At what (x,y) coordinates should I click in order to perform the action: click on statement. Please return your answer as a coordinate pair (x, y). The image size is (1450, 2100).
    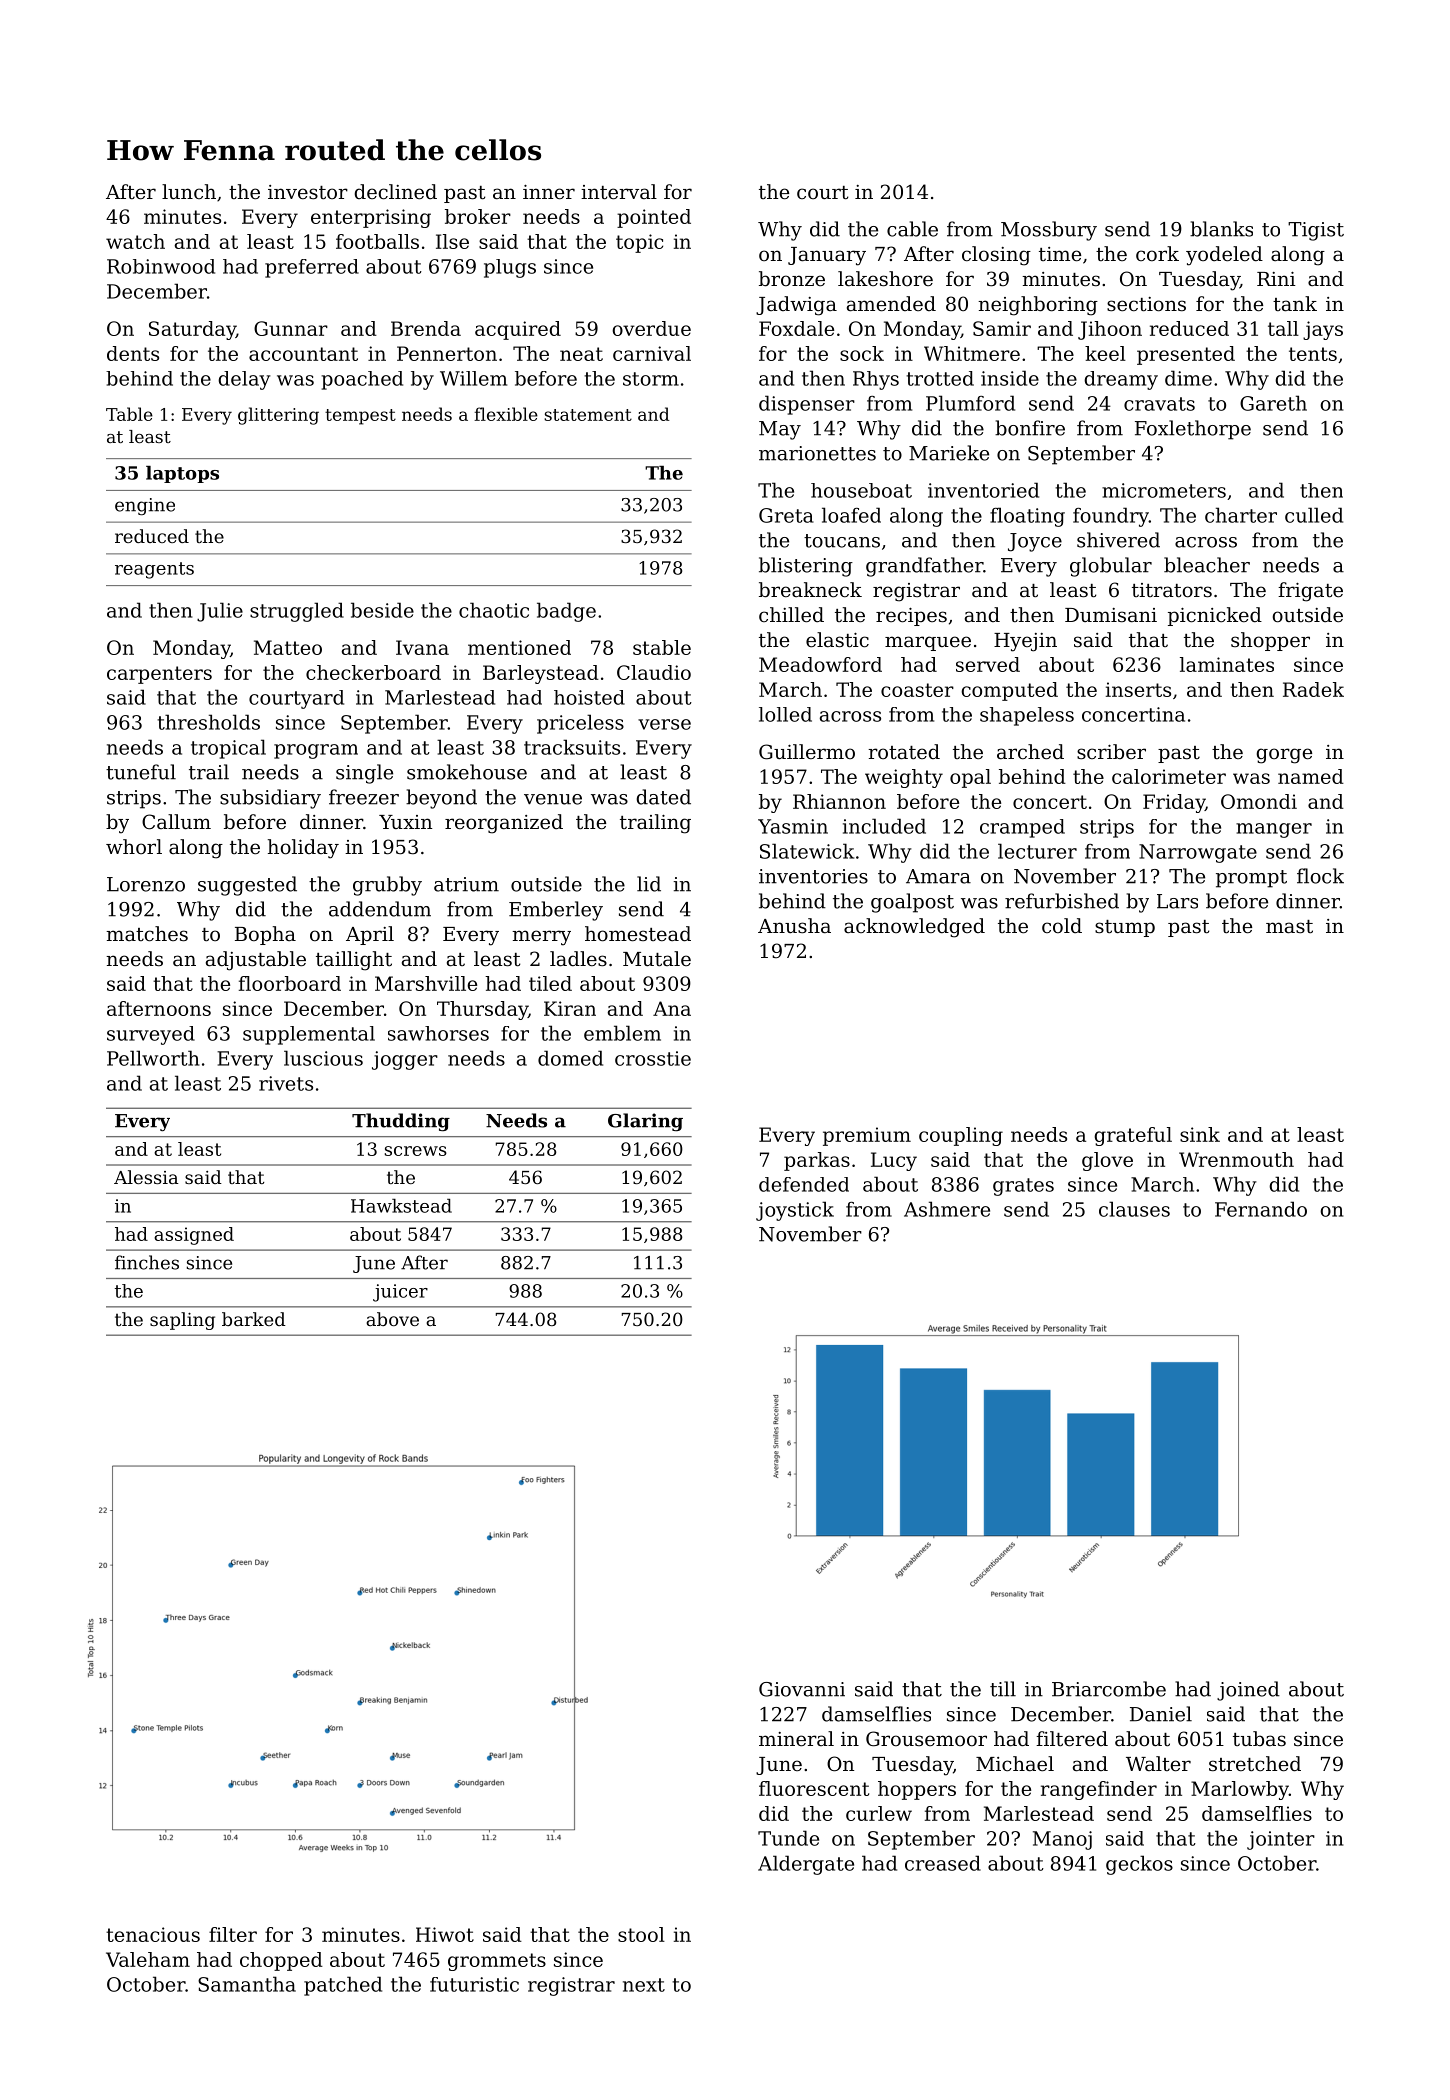
    Looking at the image, I should click on (588, 415).
